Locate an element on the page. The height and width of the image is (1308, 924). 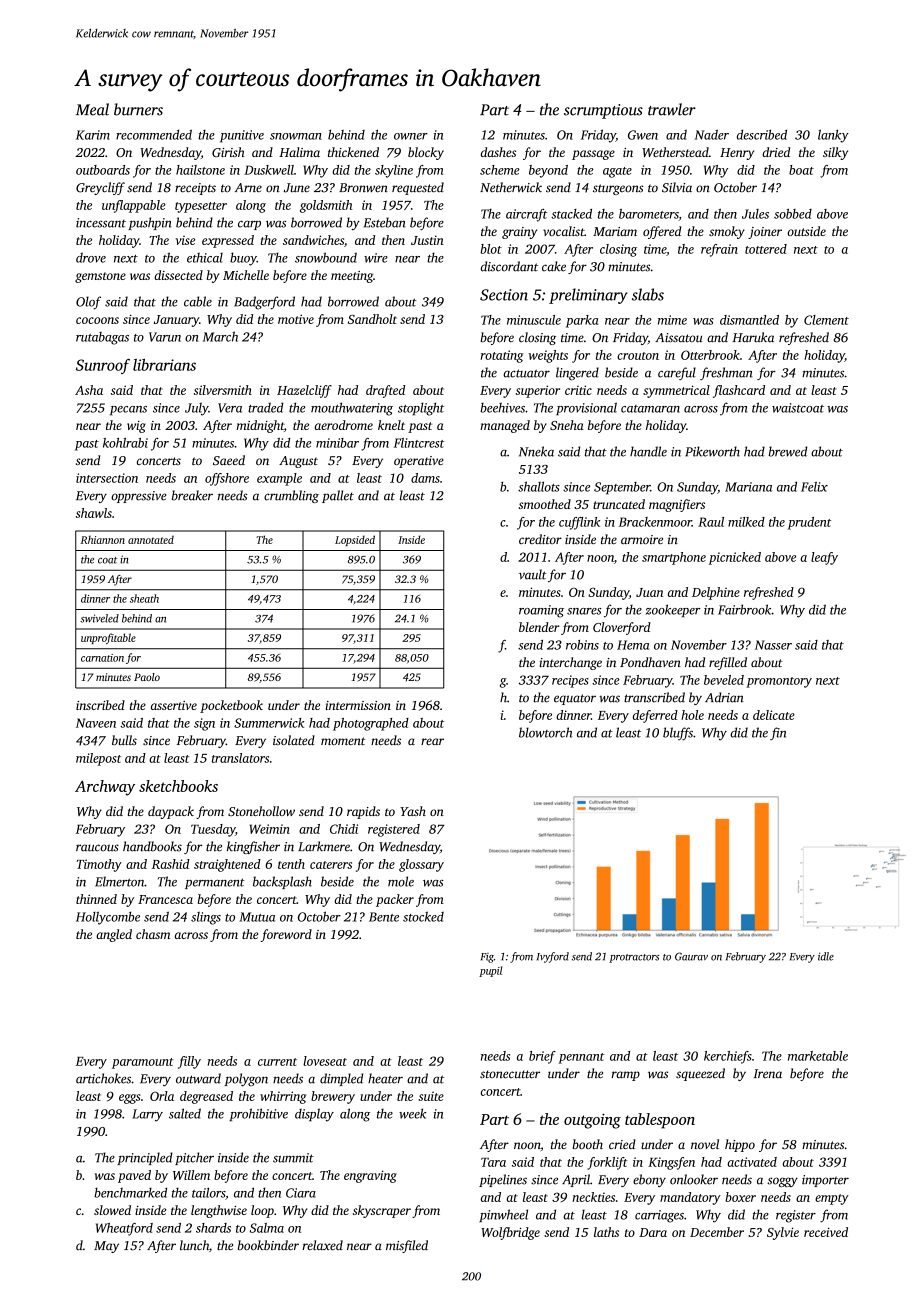
Ivyford is located at coordinates (553, 957).
